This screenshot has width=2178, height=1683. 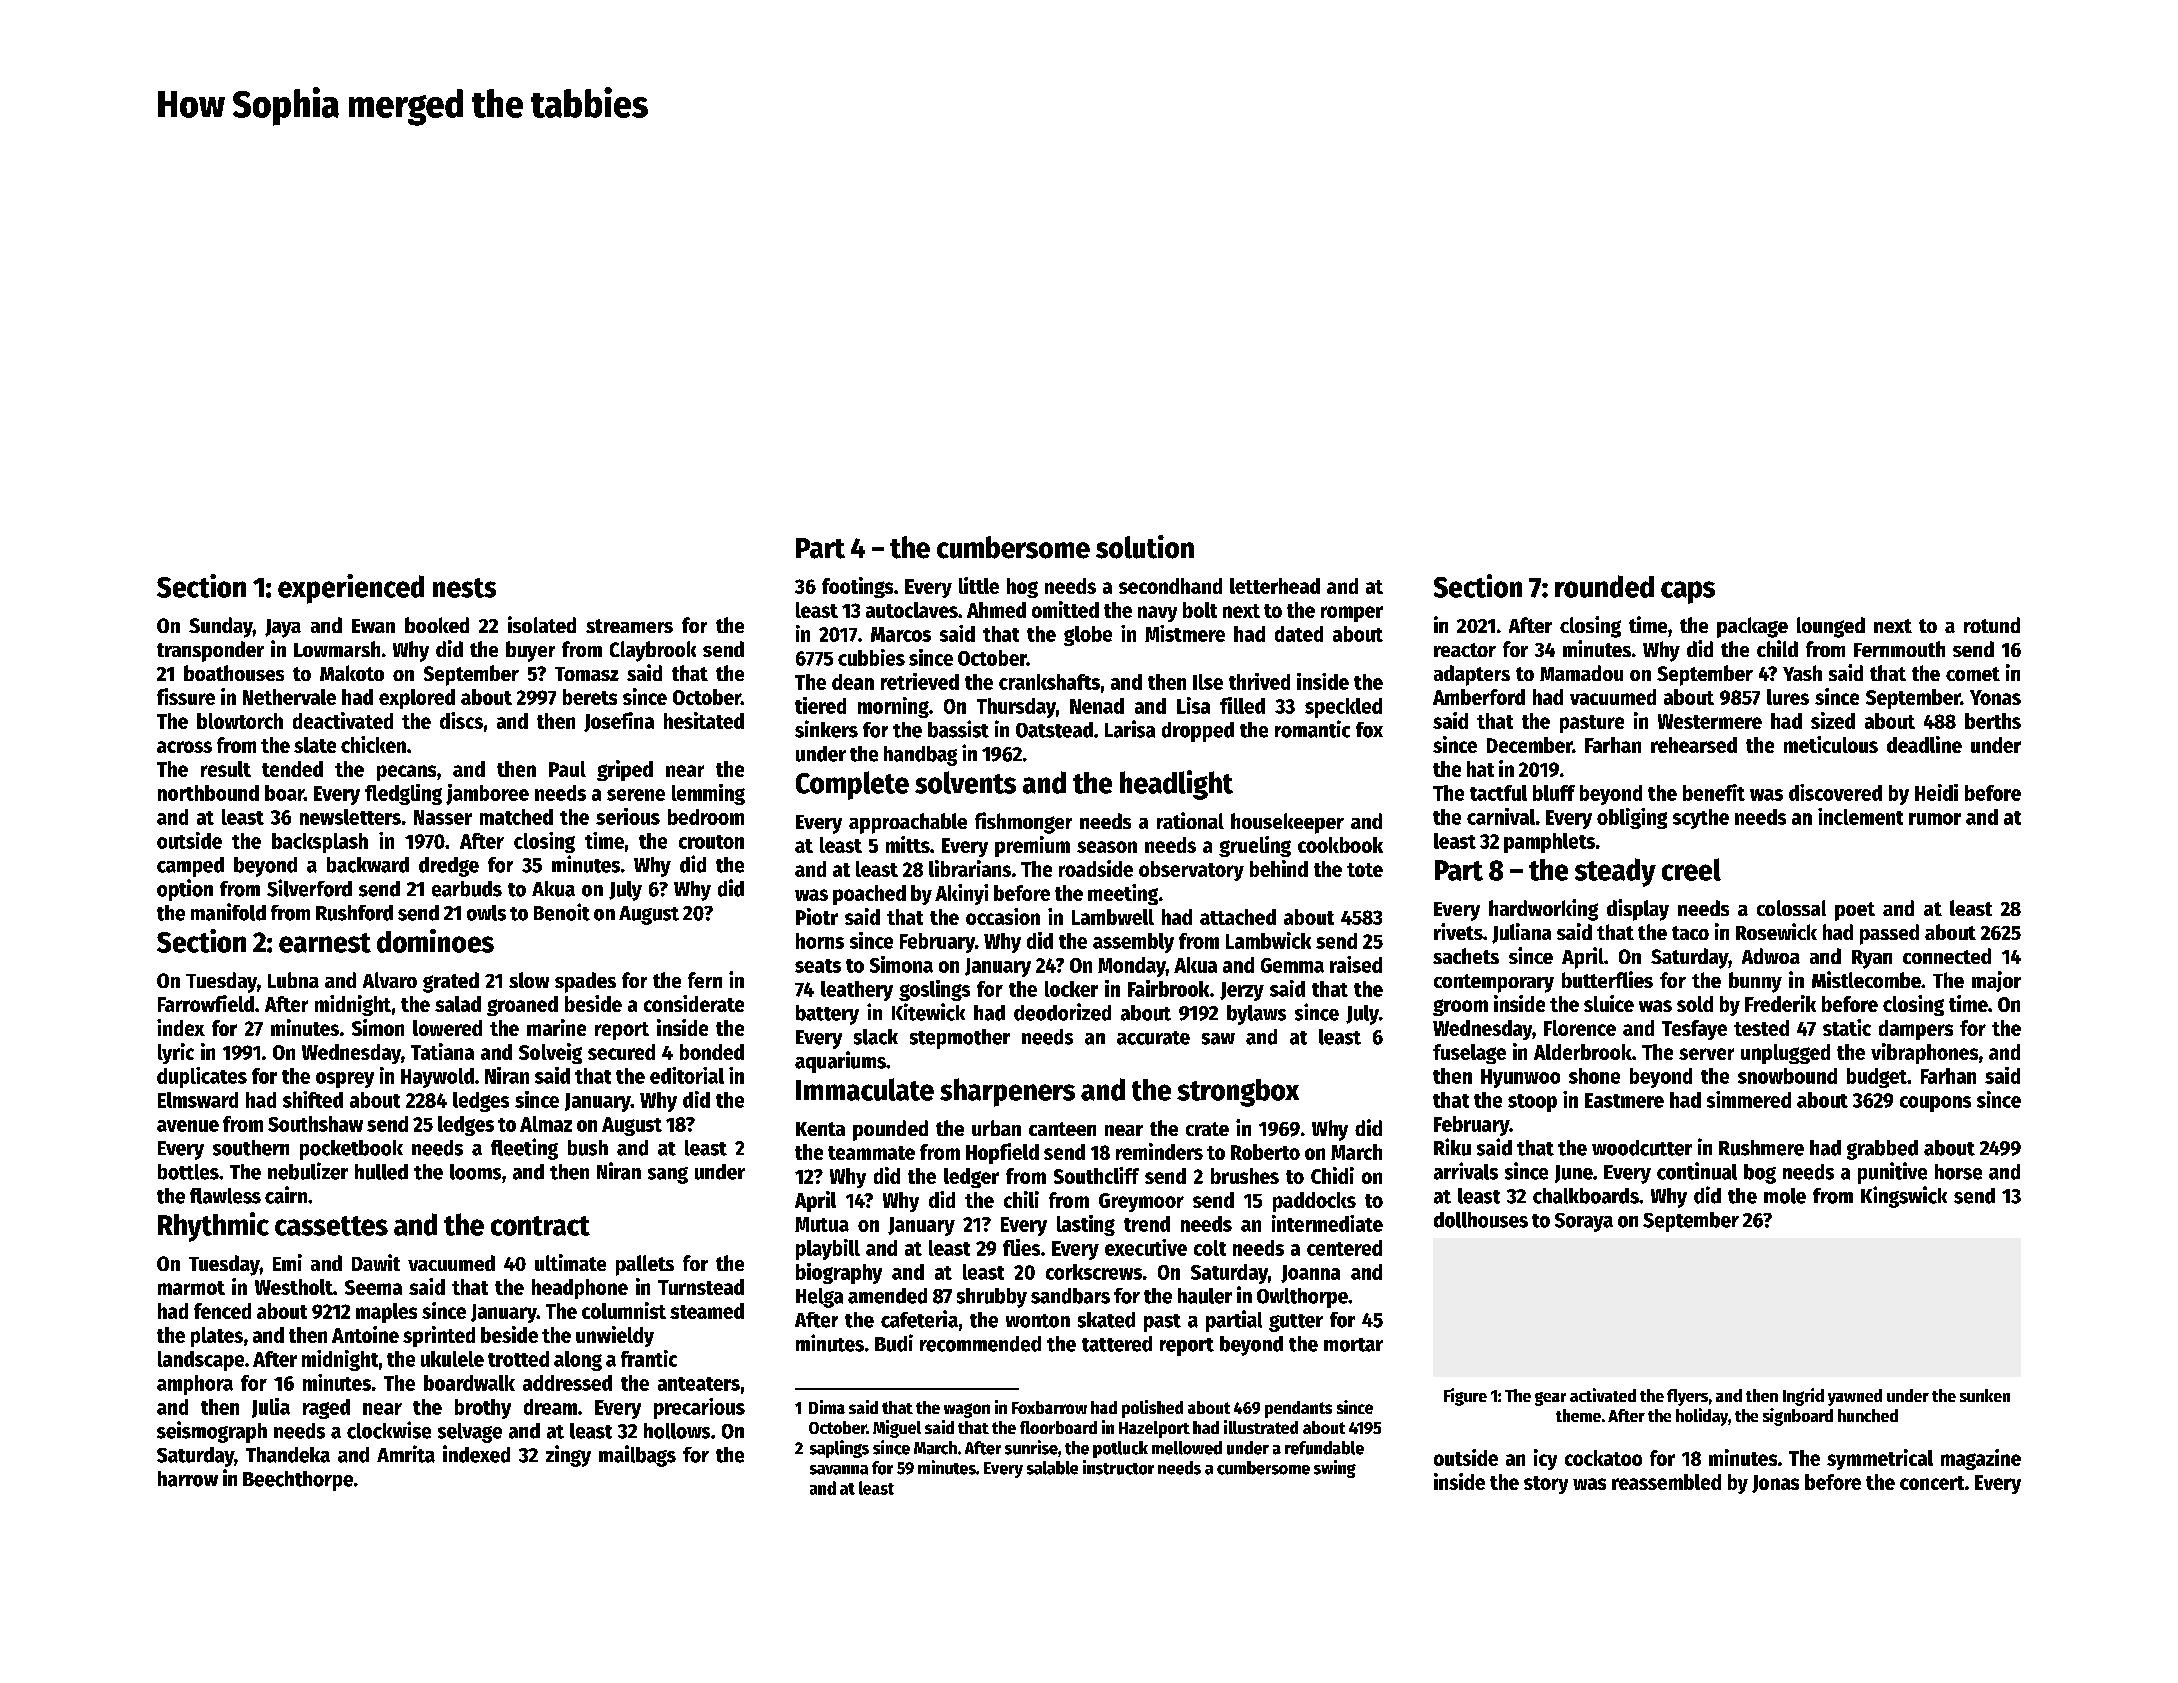 What do you see at coordinates (1924, 1053) in the screenshot?
I see `vibraphones` at bounding box center [1924, 1053].
